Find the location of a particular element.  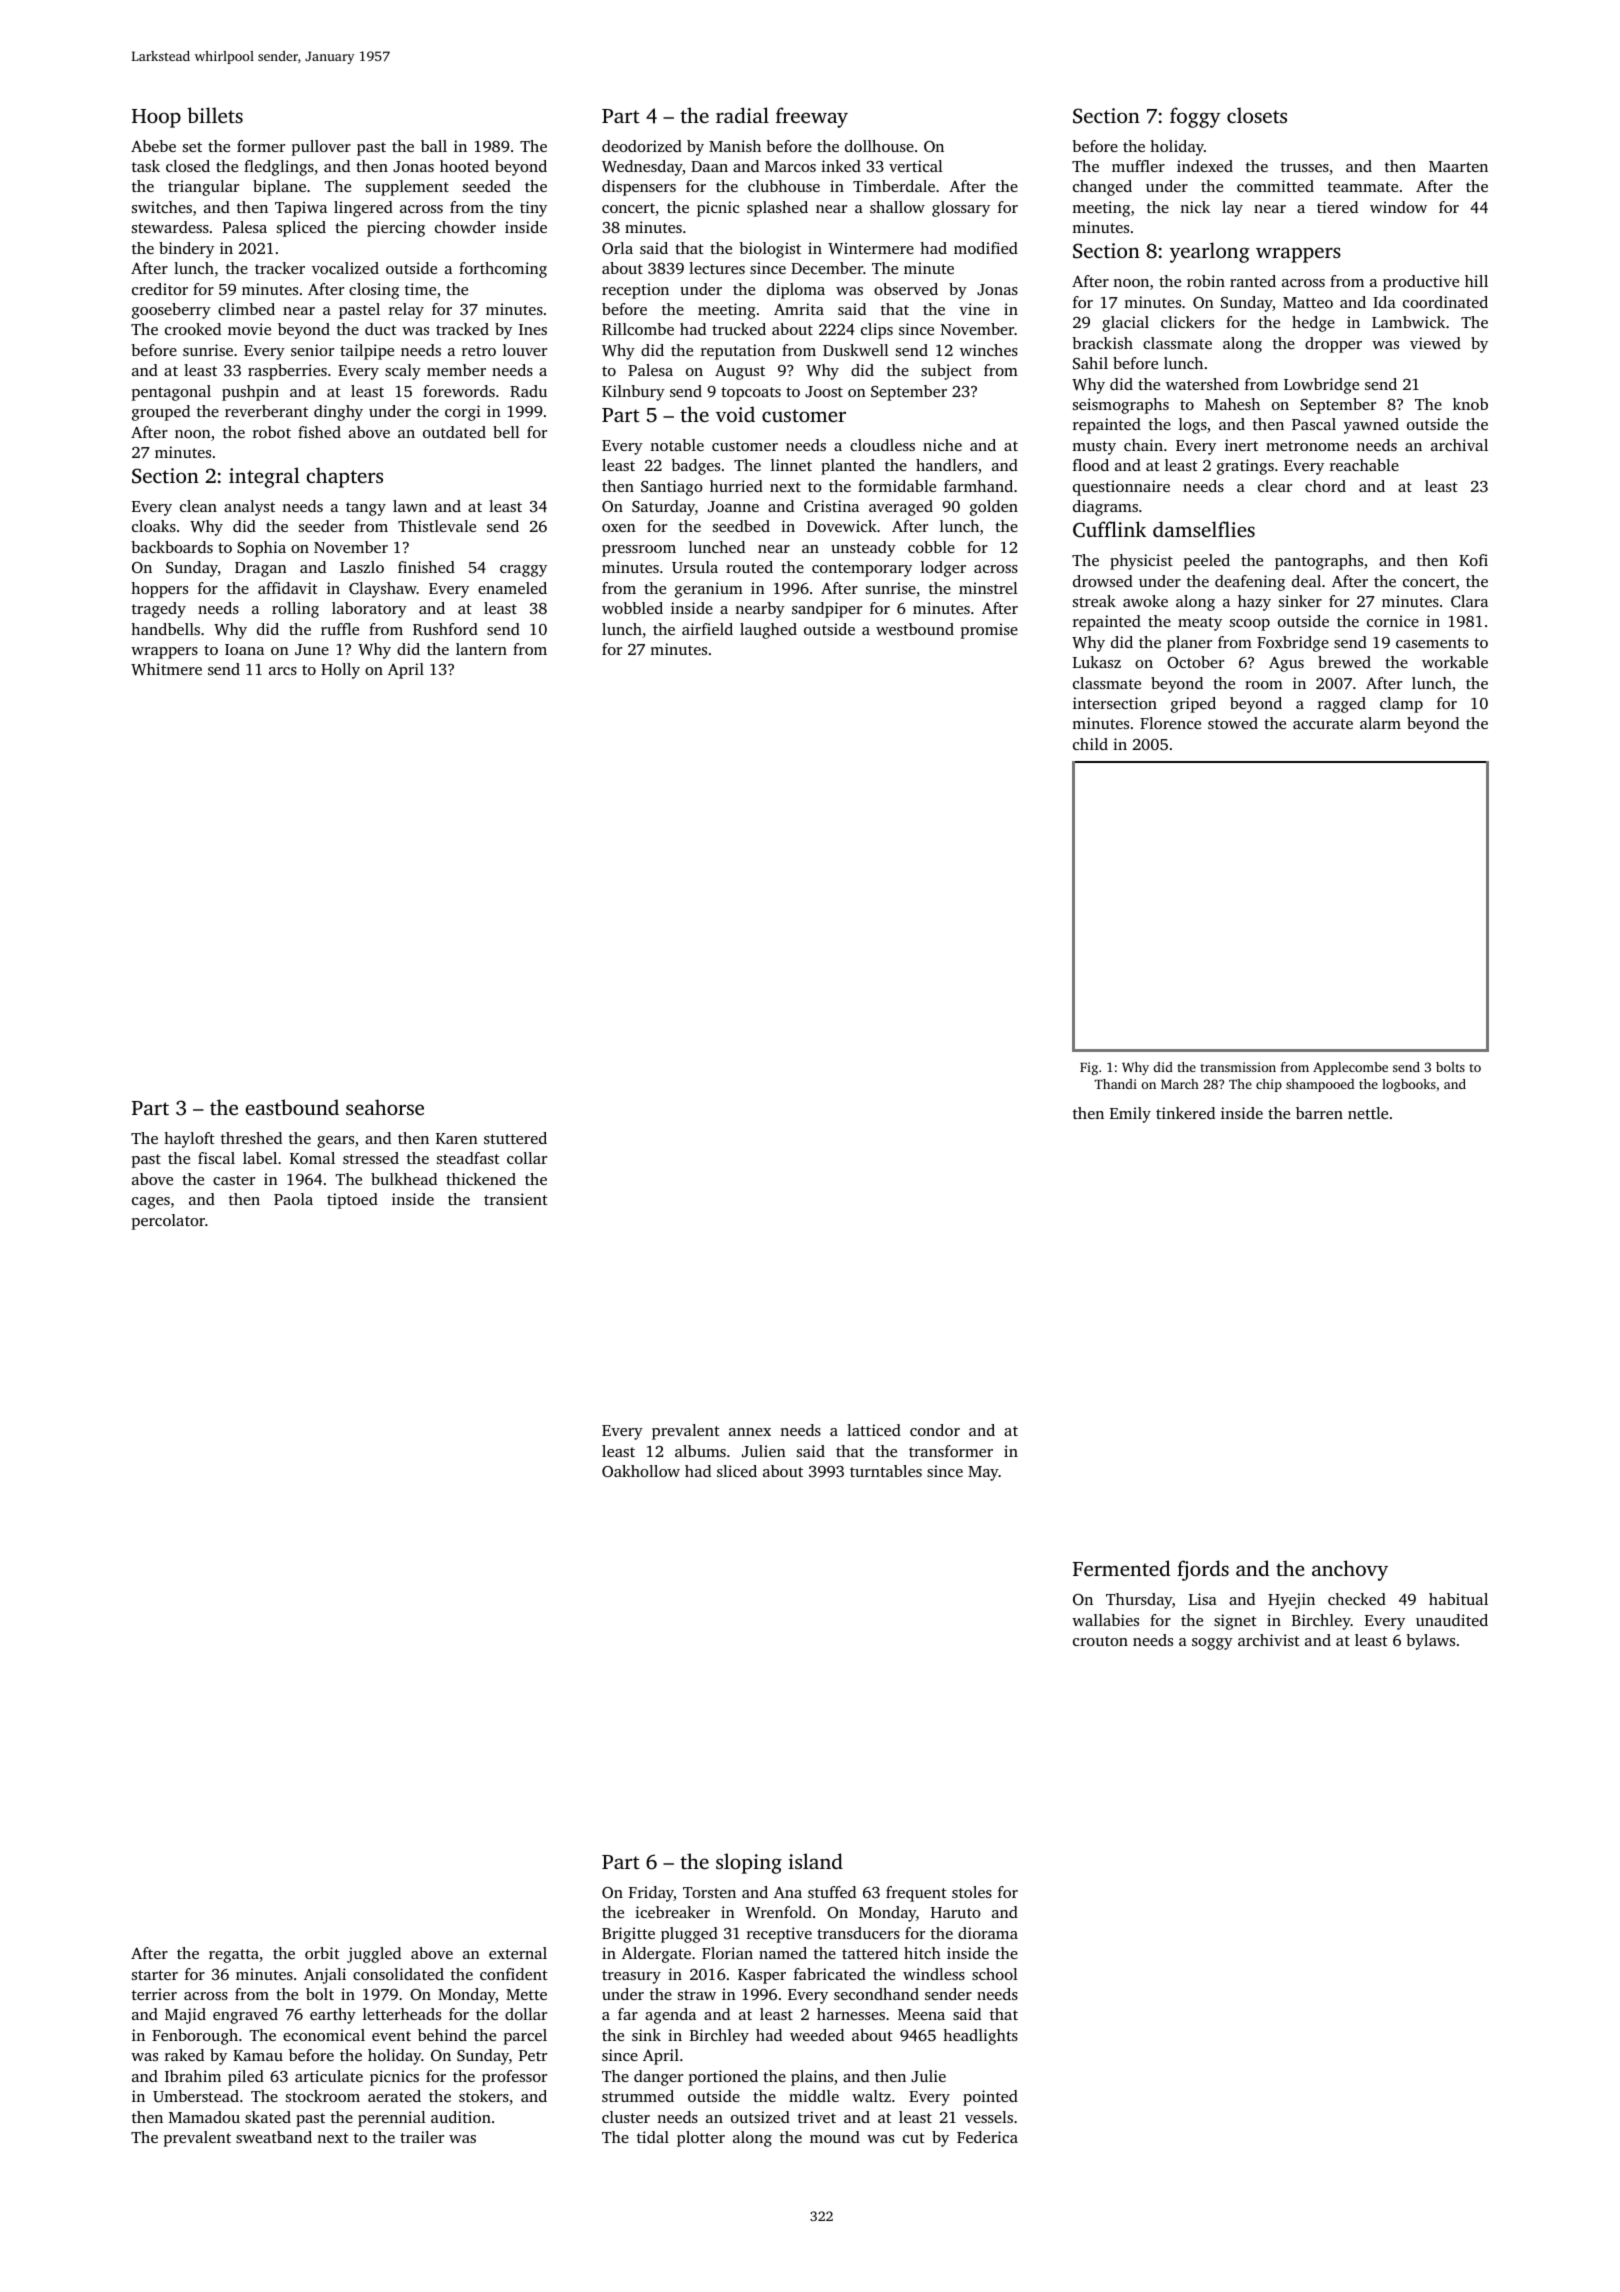

regatta is located at coordinates (234, 1956).
